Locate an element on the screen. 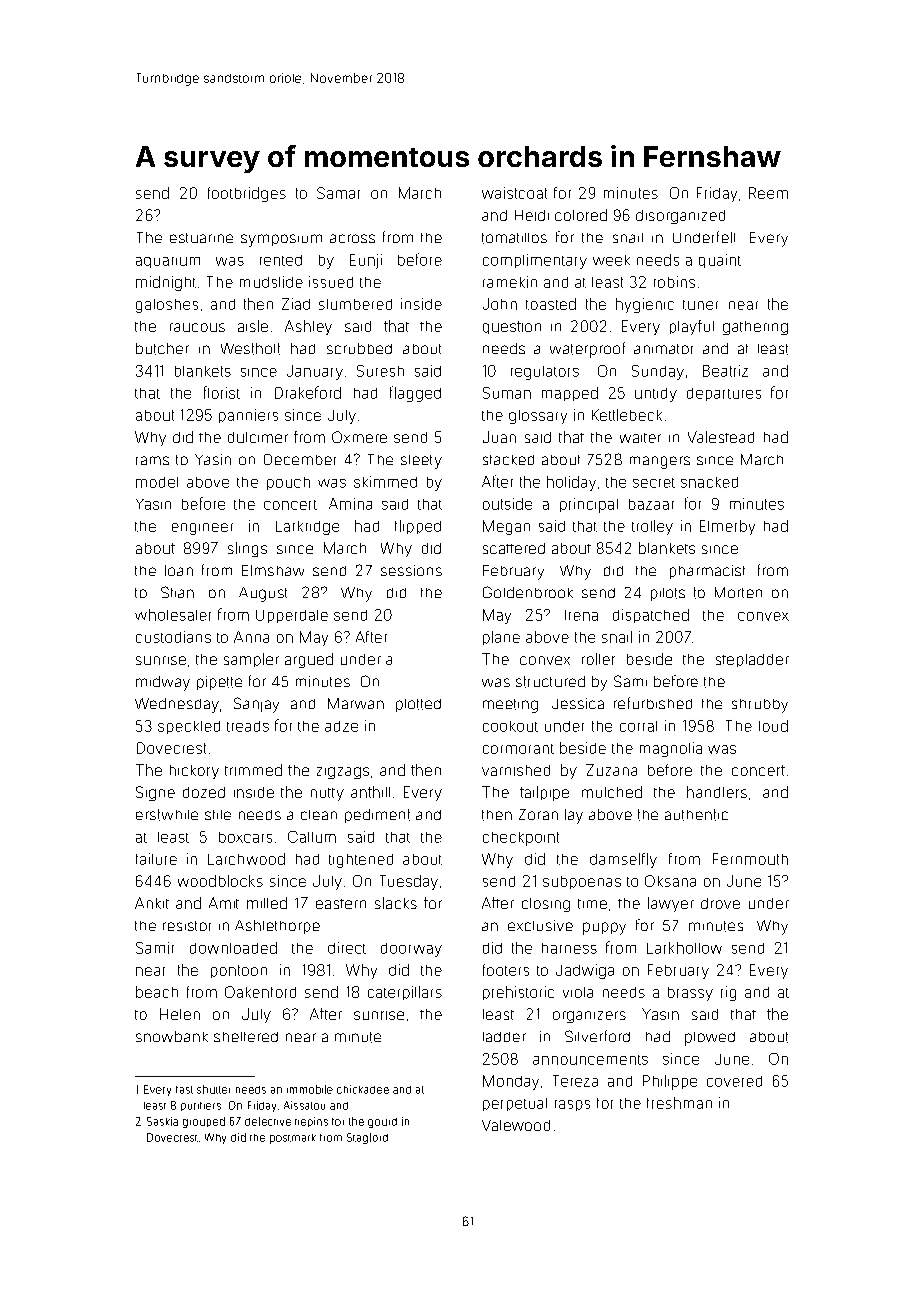  treads is located at coordinates (248, 726).
